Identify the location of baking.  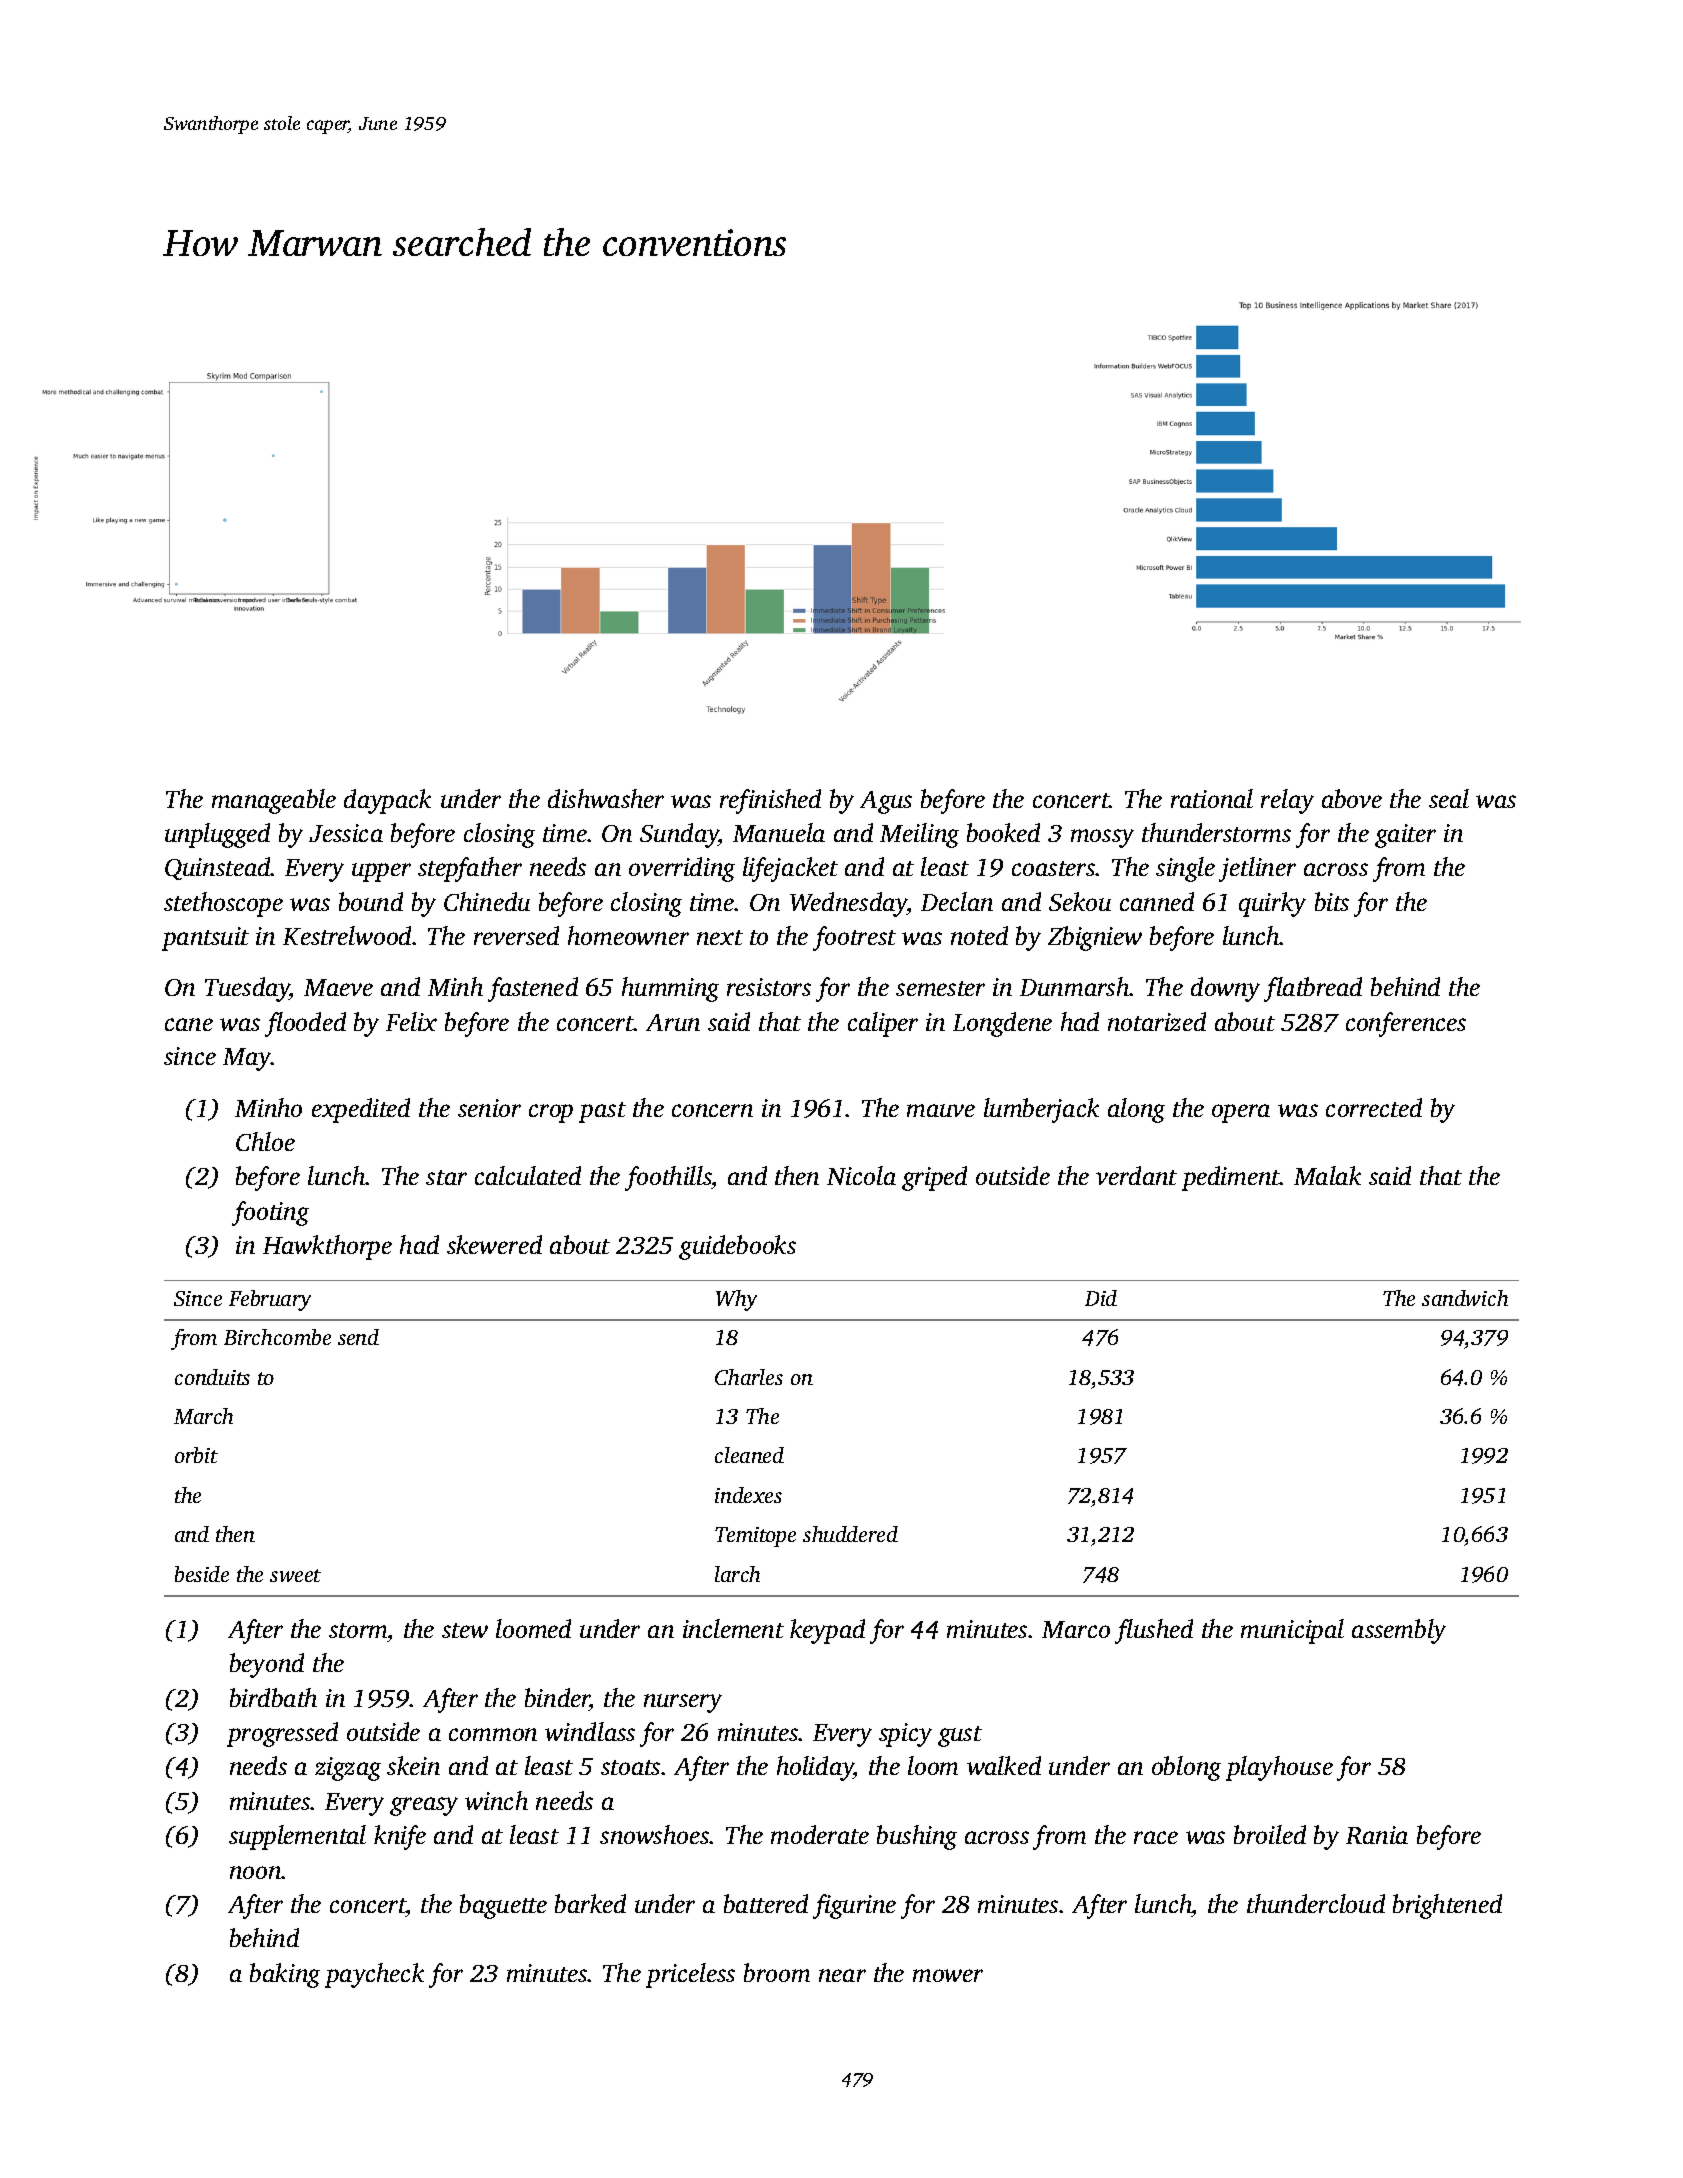
(285, 1975).
